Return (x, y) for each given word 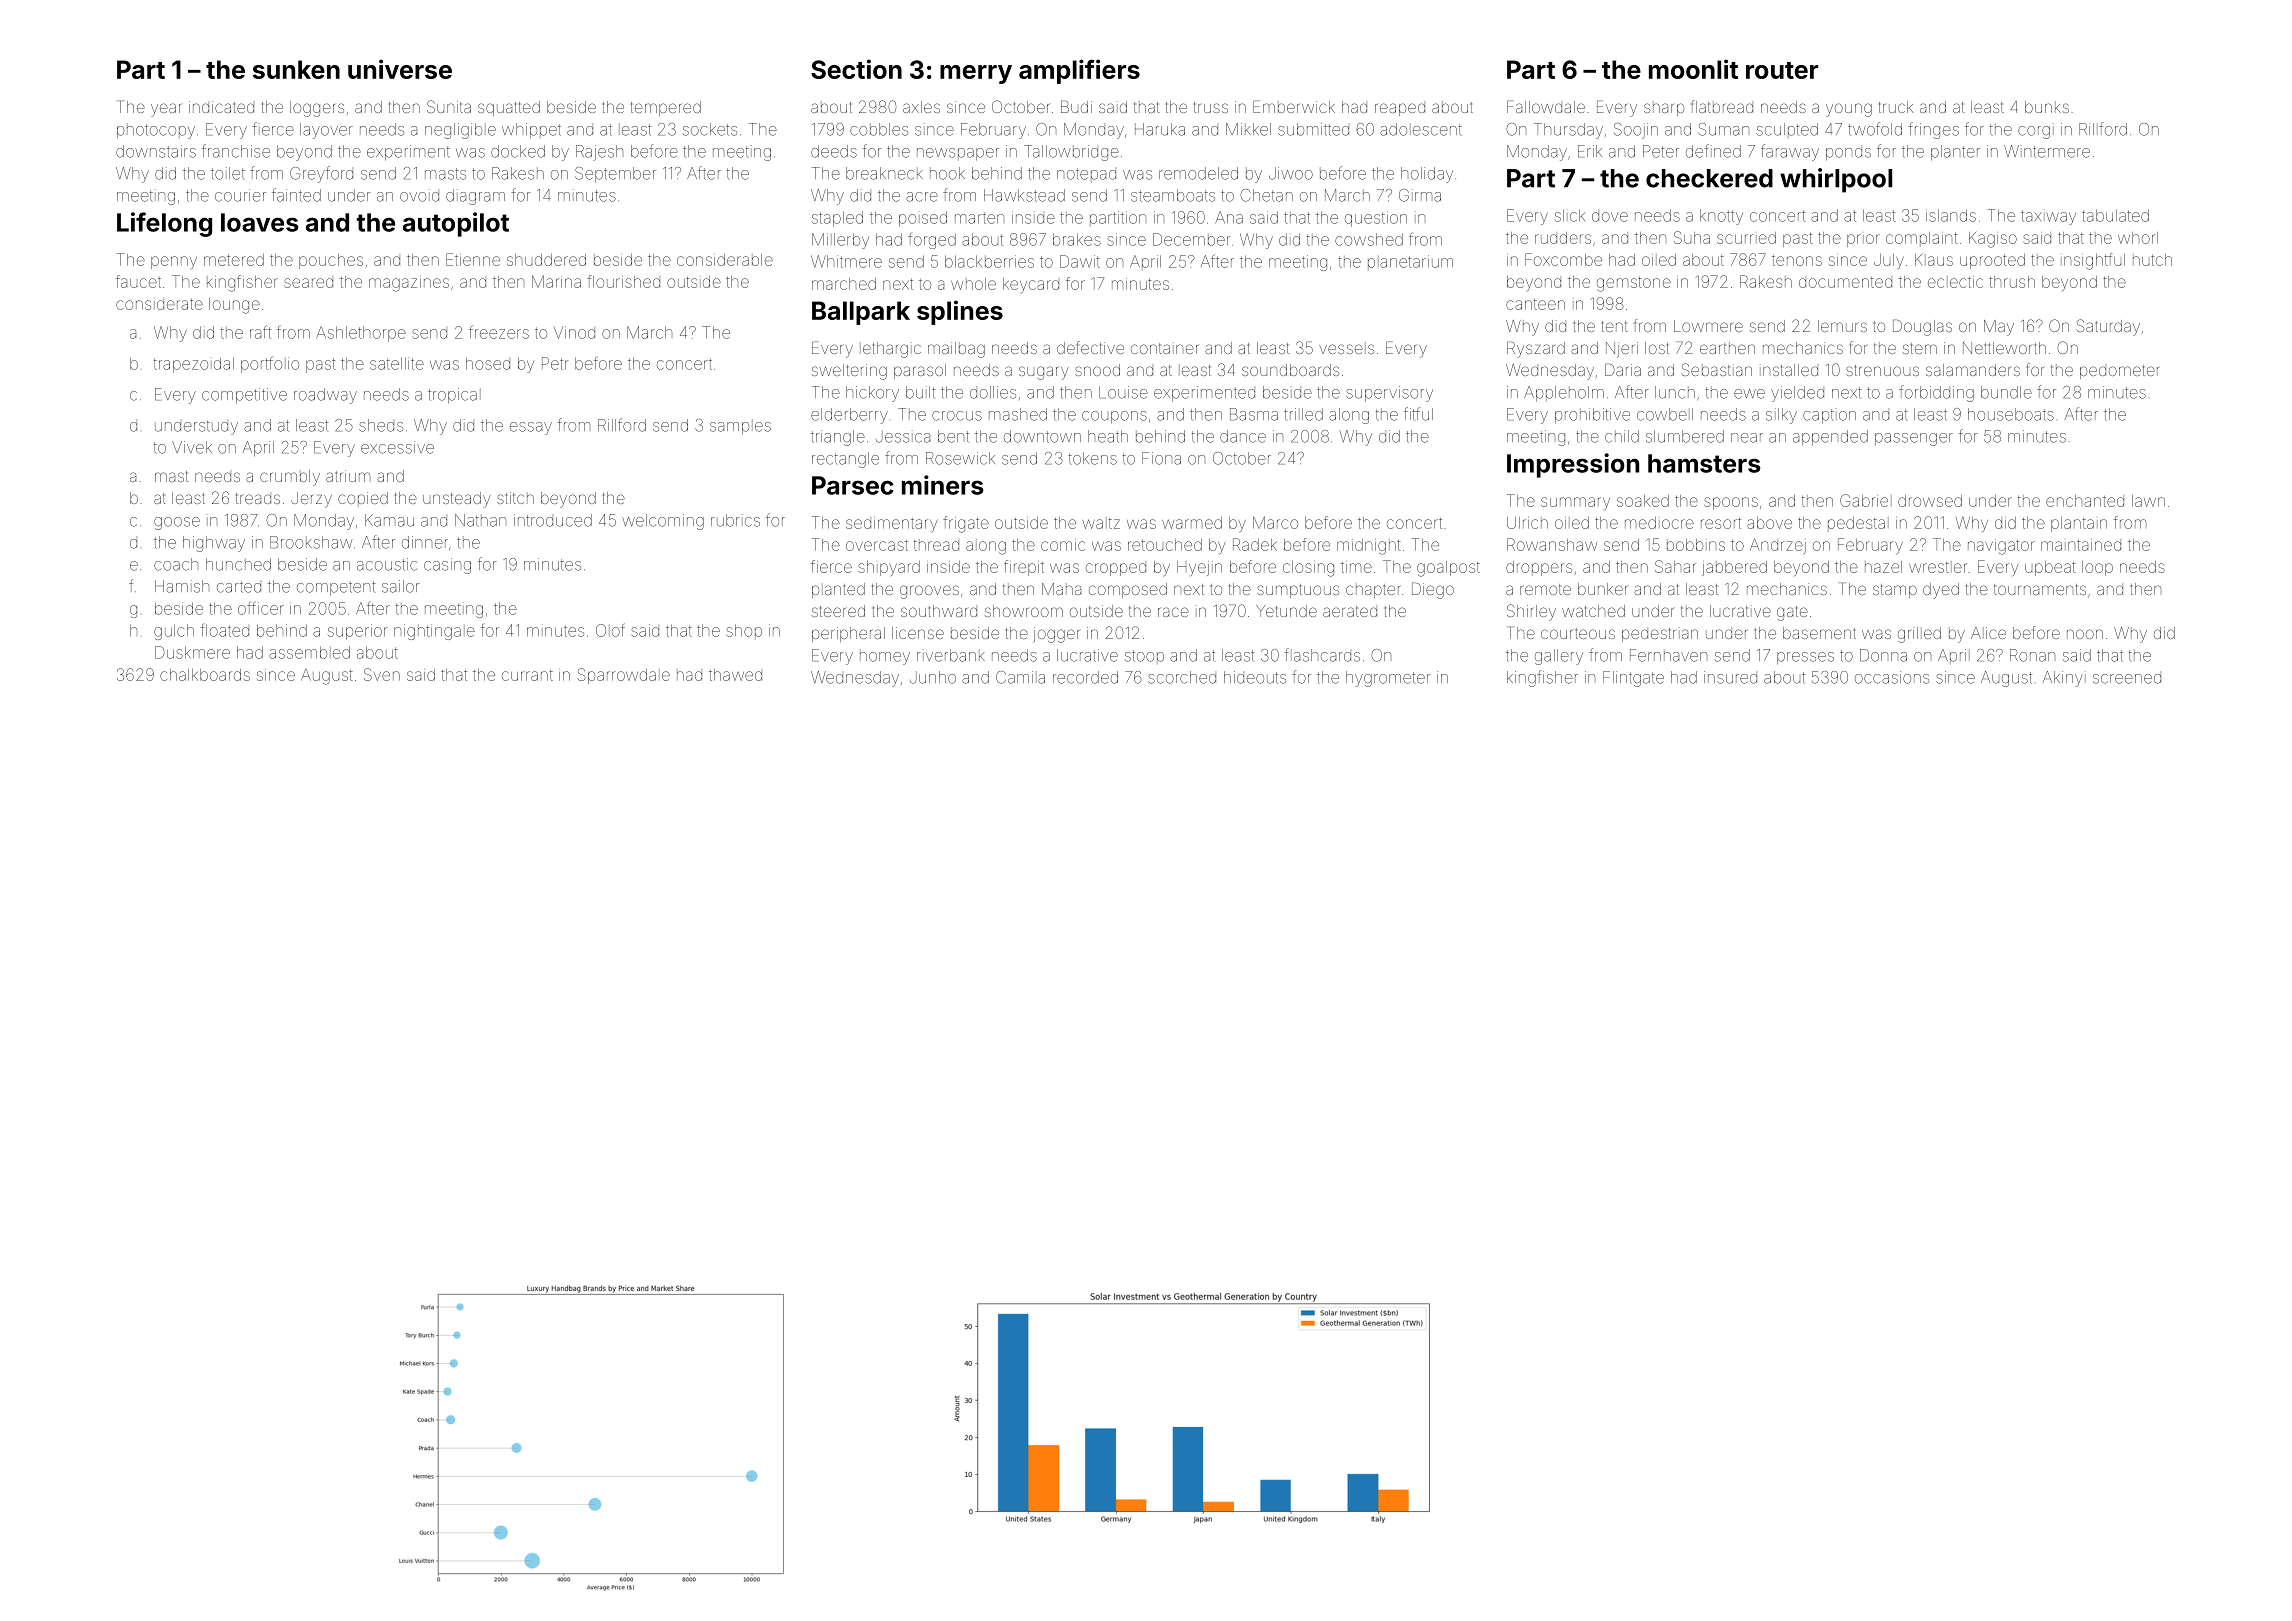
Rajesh (599, 153)
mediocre (1659, 523)
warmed (1192, 523)
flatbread (1722, 106)
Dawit (1080, 261)
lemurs (1842, 326)
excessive (397, 447)
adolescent (1421, 129)
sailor (400, 586)
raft (260, 332)
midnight (1369, 547)
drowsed (1930, 501)
